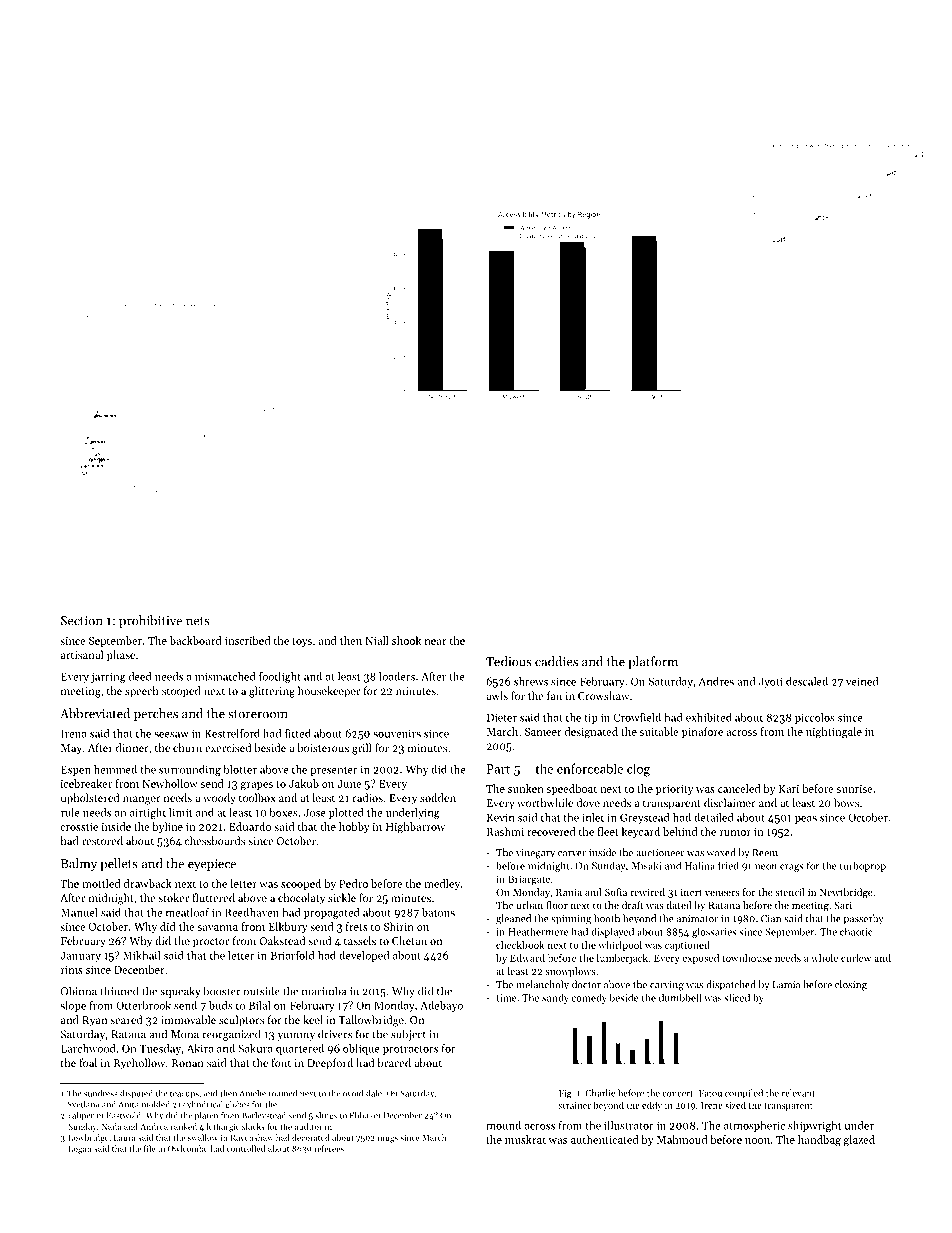 This screenshot has width=952, height=1233. What do you see at coordinates (851, 985) in the screenshot?
I see `closing` at bounding box center [851, 985].
